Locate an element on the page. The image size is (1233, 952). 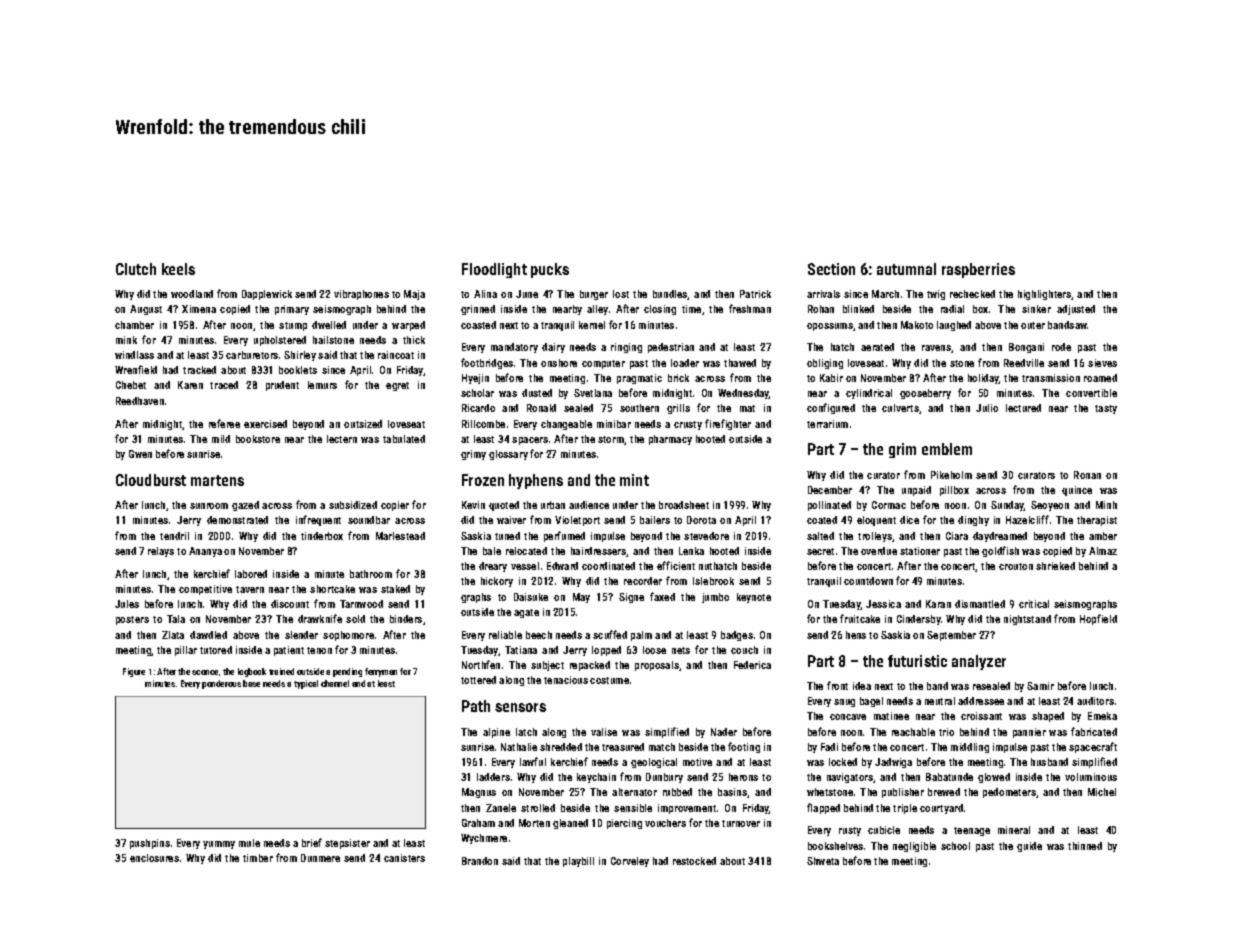
Reedville is located at coordinates (1024, 363).
